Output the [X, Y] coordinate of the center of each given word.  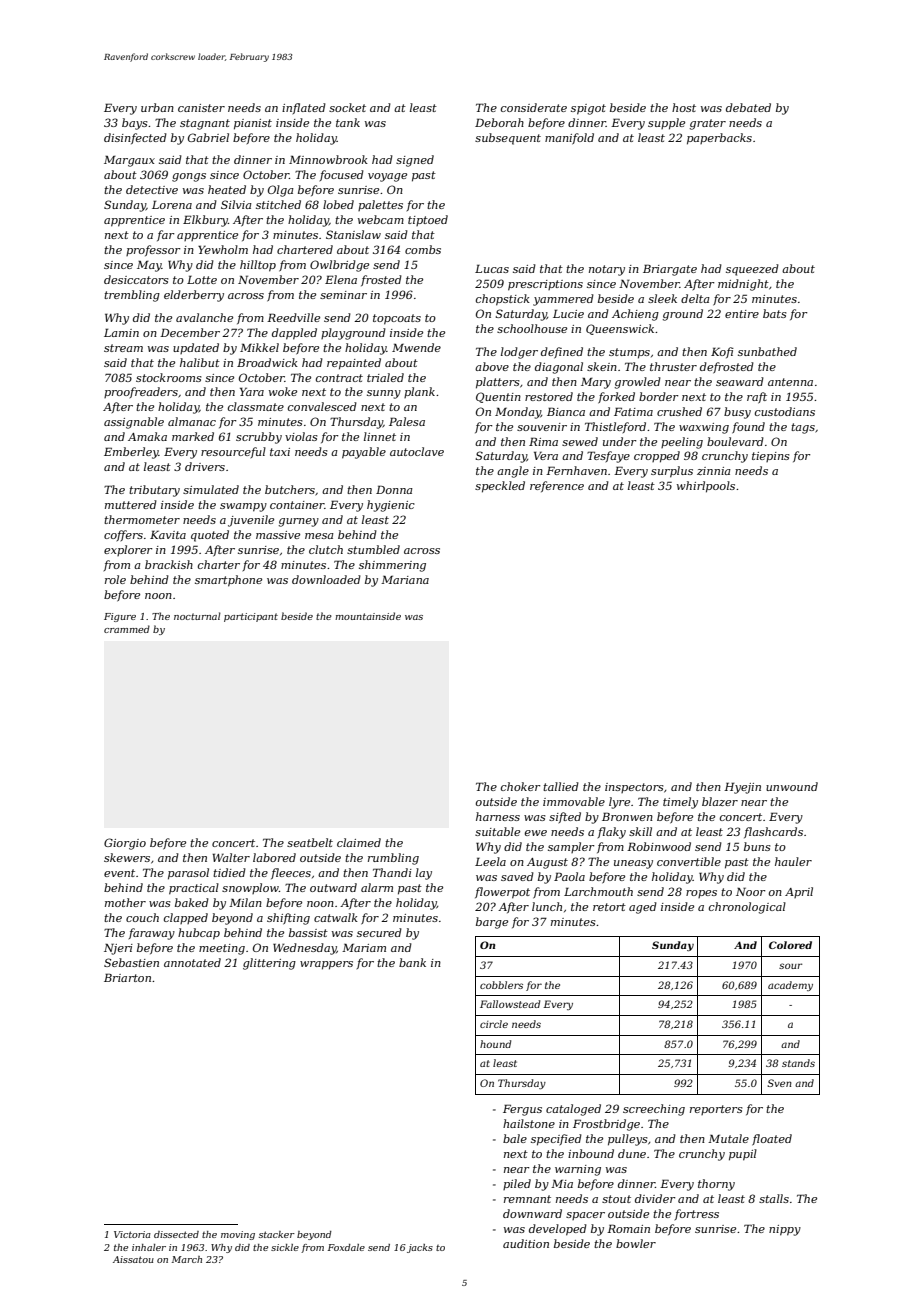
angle [513, 472]
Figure [120, 617]
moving [238, 1235]
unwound [792, 786]
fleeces [291, 873]
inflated [304, 108]
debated [748, 107]
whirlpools [706, 487]
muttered [131, 504]
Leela [490, 861]
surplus [672, 472]
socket [347, 107]
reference [557, 486]
